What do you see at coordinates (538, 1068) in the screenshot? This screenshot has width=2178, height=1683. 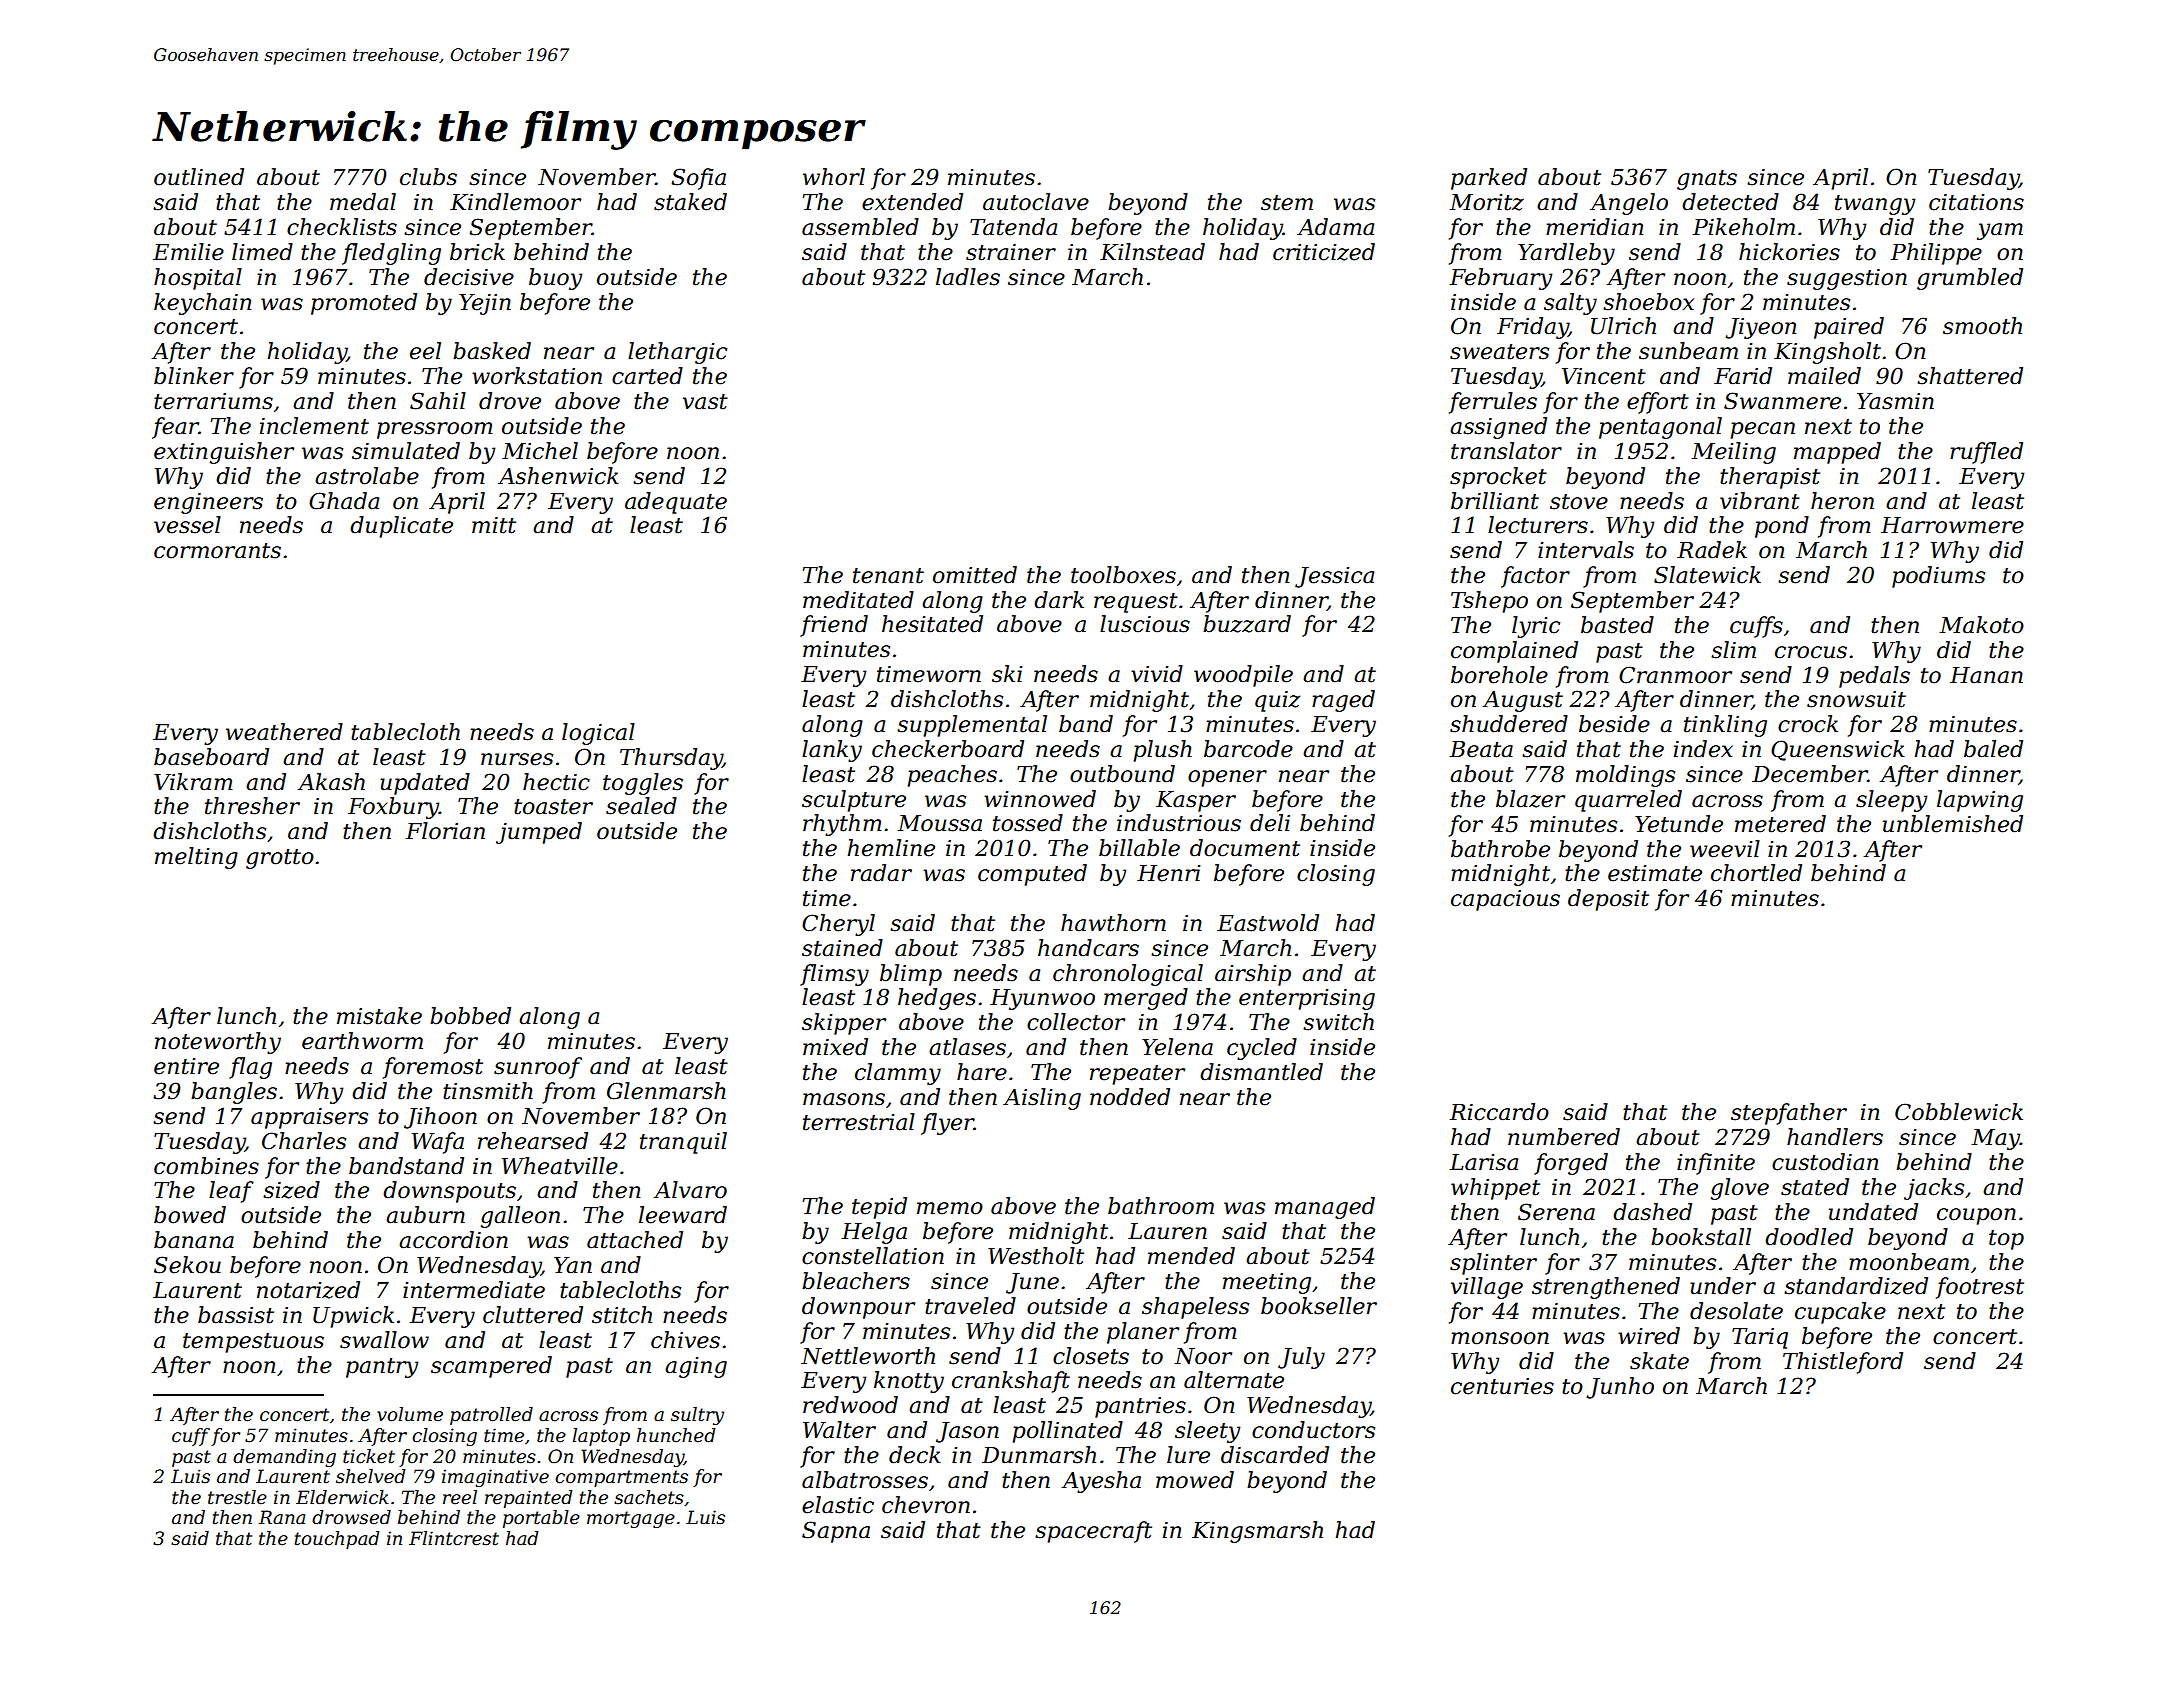 I see `sunroof` at bounding box center [538, 1068].
